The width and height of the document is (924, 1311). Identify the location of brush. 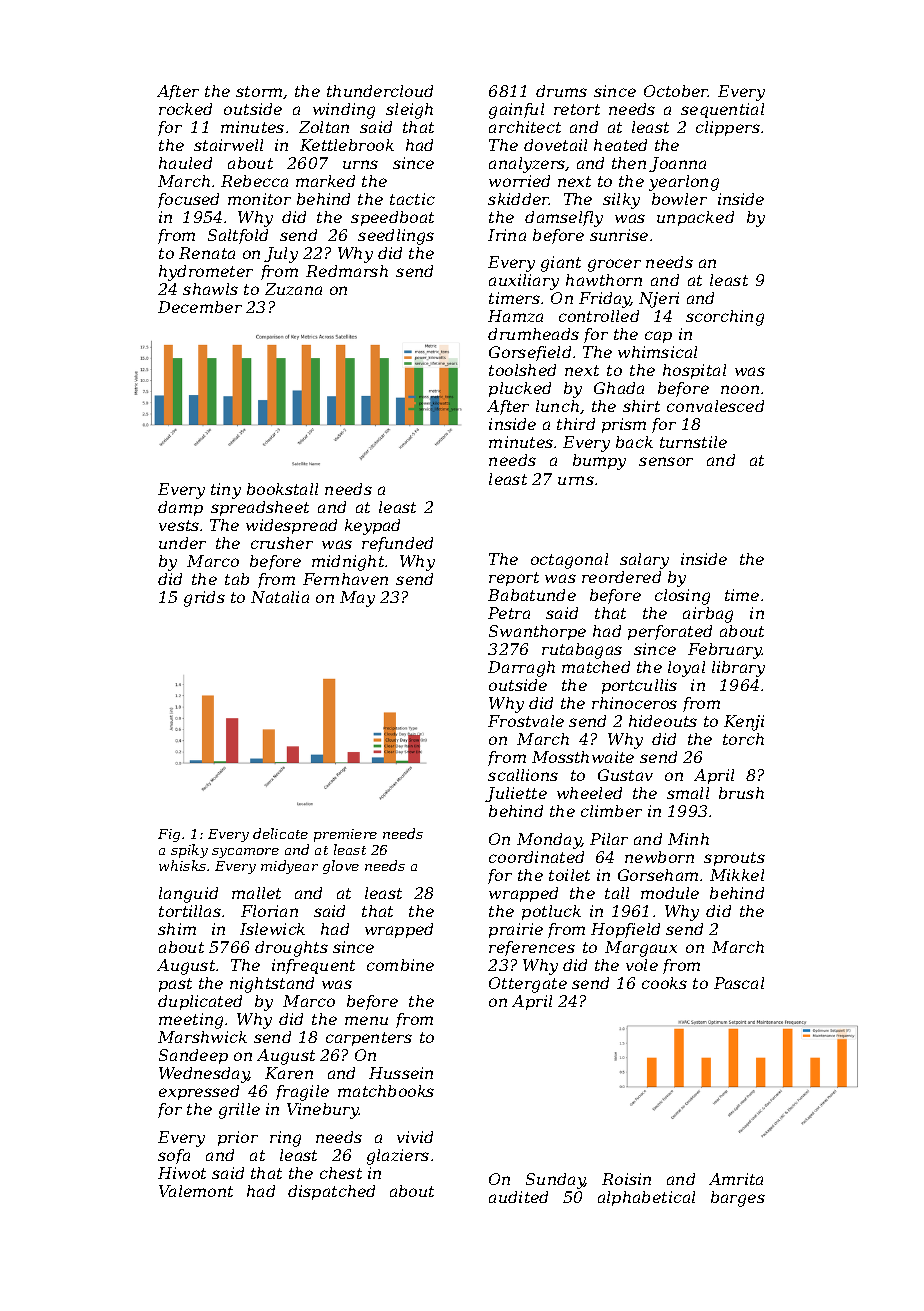
(741, 793).
